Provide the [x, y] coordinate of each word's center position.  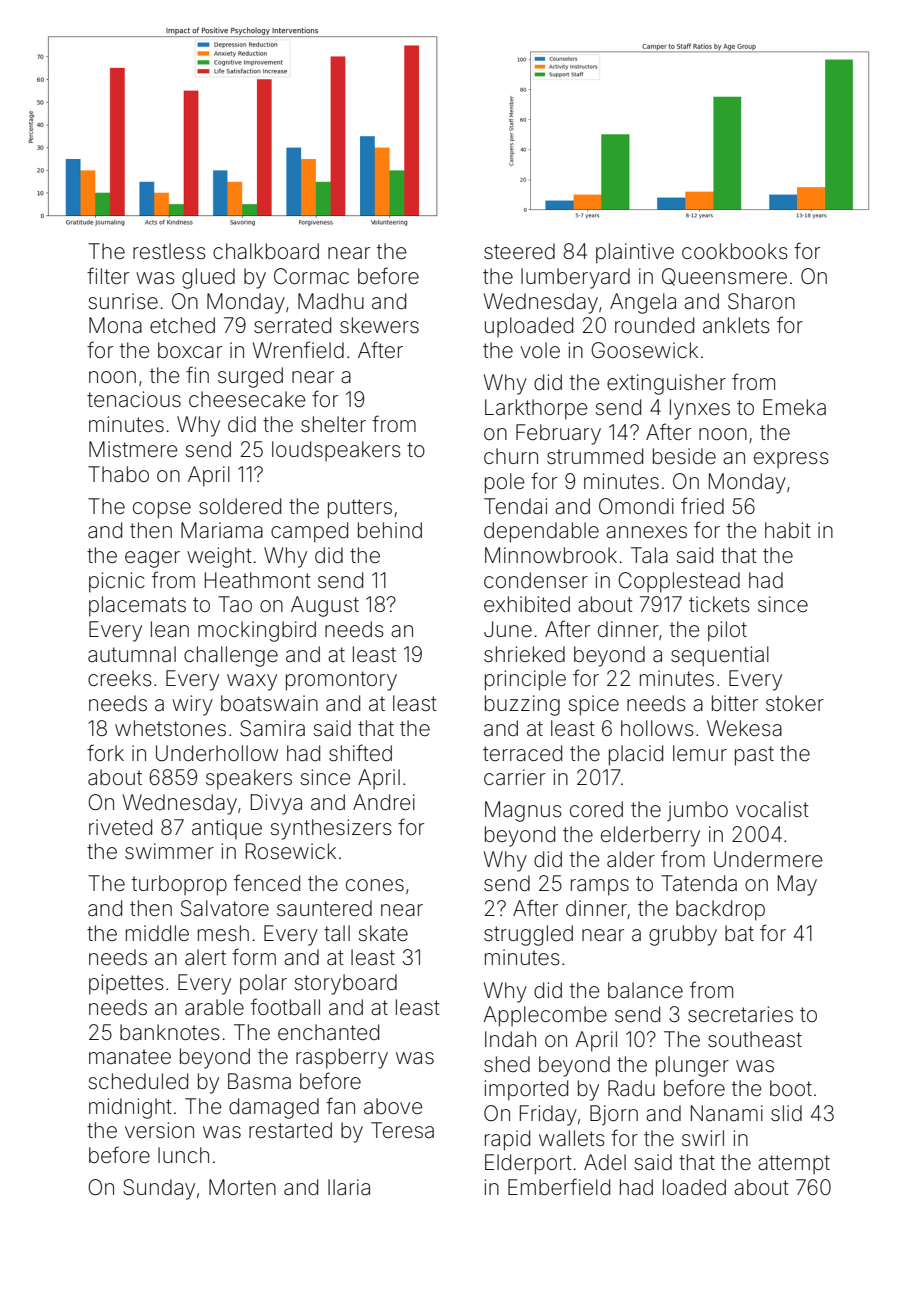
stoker [795, 703]
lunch [183, 1155]
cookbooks [735, 251]
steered [519, 251]
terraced [522, 753]
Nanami [727, 1113]
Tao [235, 604]
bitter [735, 703]
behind [390, 530]
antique [227, 829]
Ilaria [349, 1187]
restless [169, 251]
